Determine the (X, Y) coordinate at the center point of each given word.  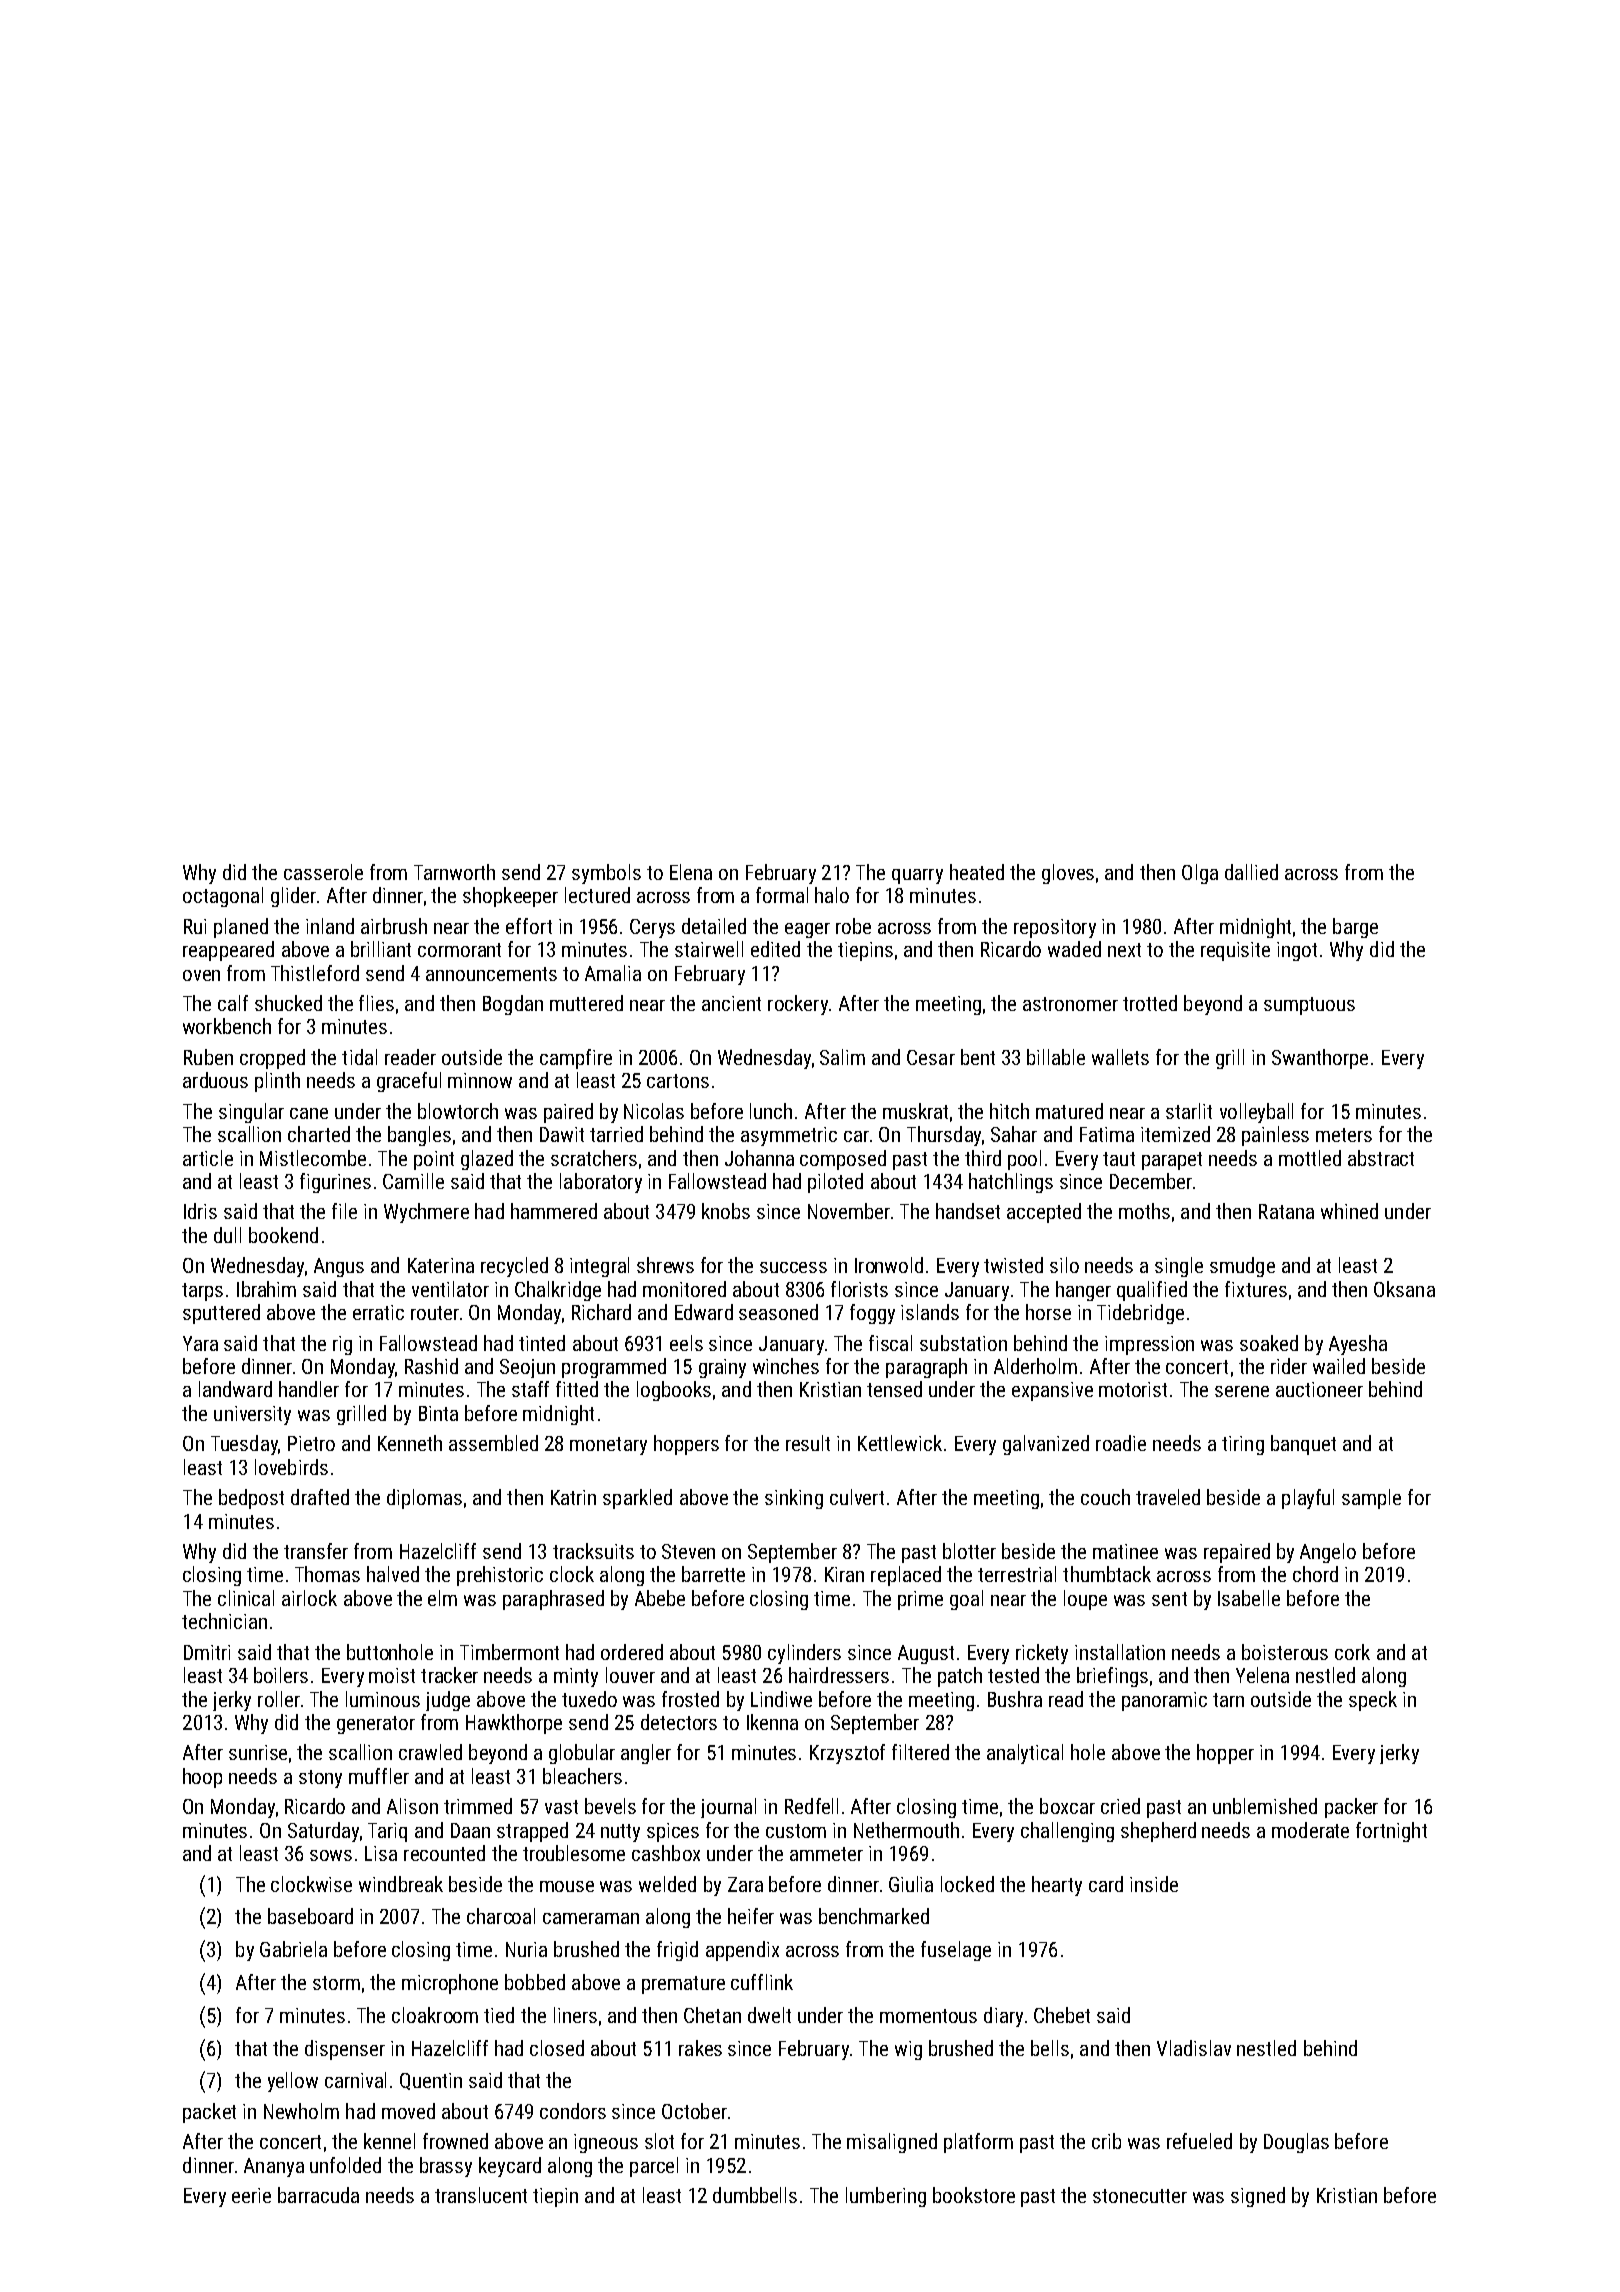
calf (233, 1003)
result (808, 1443)
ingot (1297, 951)
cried (1120, 1806)
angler (646, 1754)
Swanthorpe (1320, 1059)
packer (1351, 1808)
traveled (1168, 1497)
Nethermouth (906, 1830)
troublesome (574, 1853)
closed (557, 2048)
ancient (731, 1003)
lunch (771, 1111)
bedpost (251, 1499)
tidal (359, 1057)
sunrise (258, 1752)
